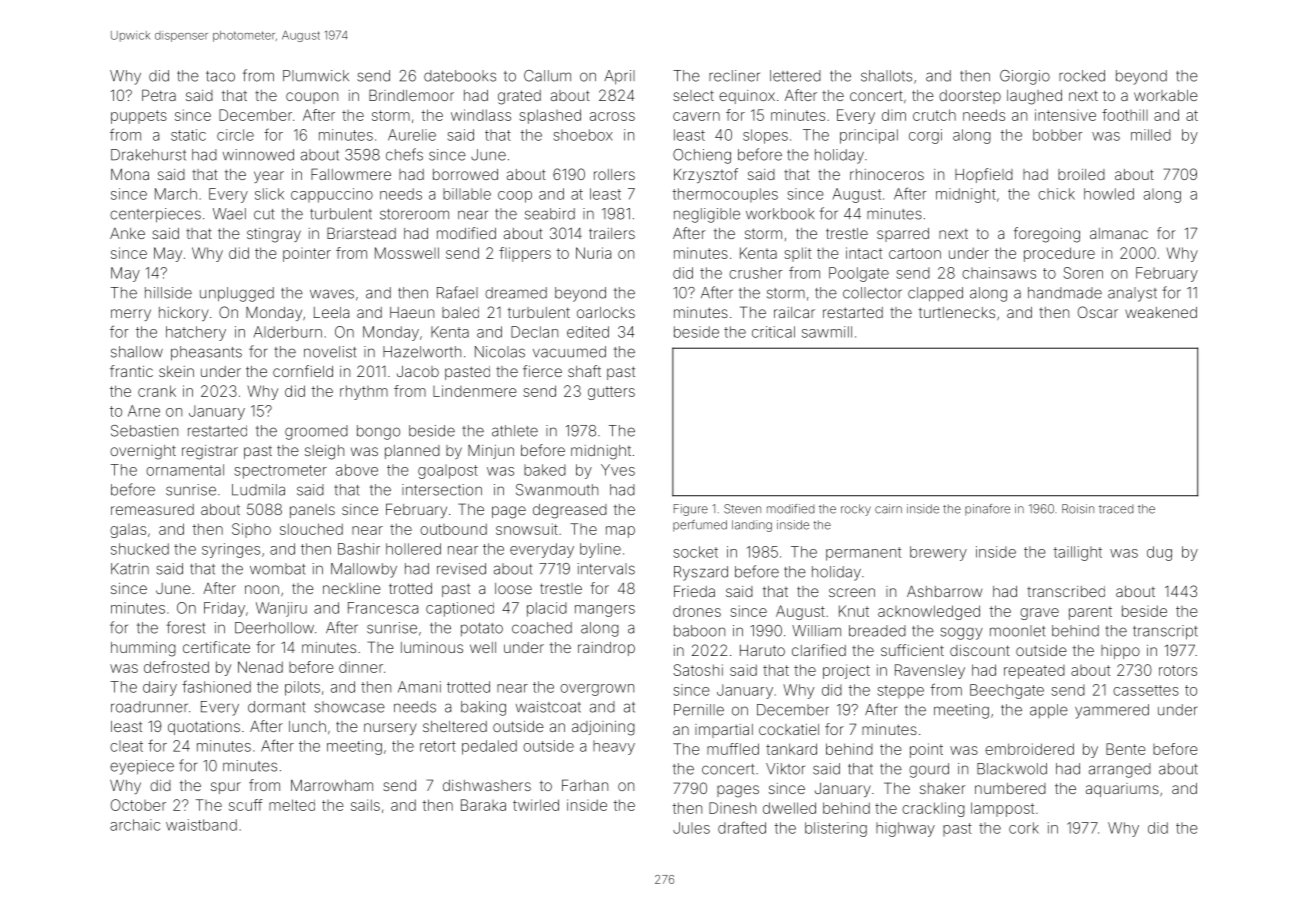  Describe the element at coordinates (1116, 509) in the screenshot. I see `traced` at that location.
